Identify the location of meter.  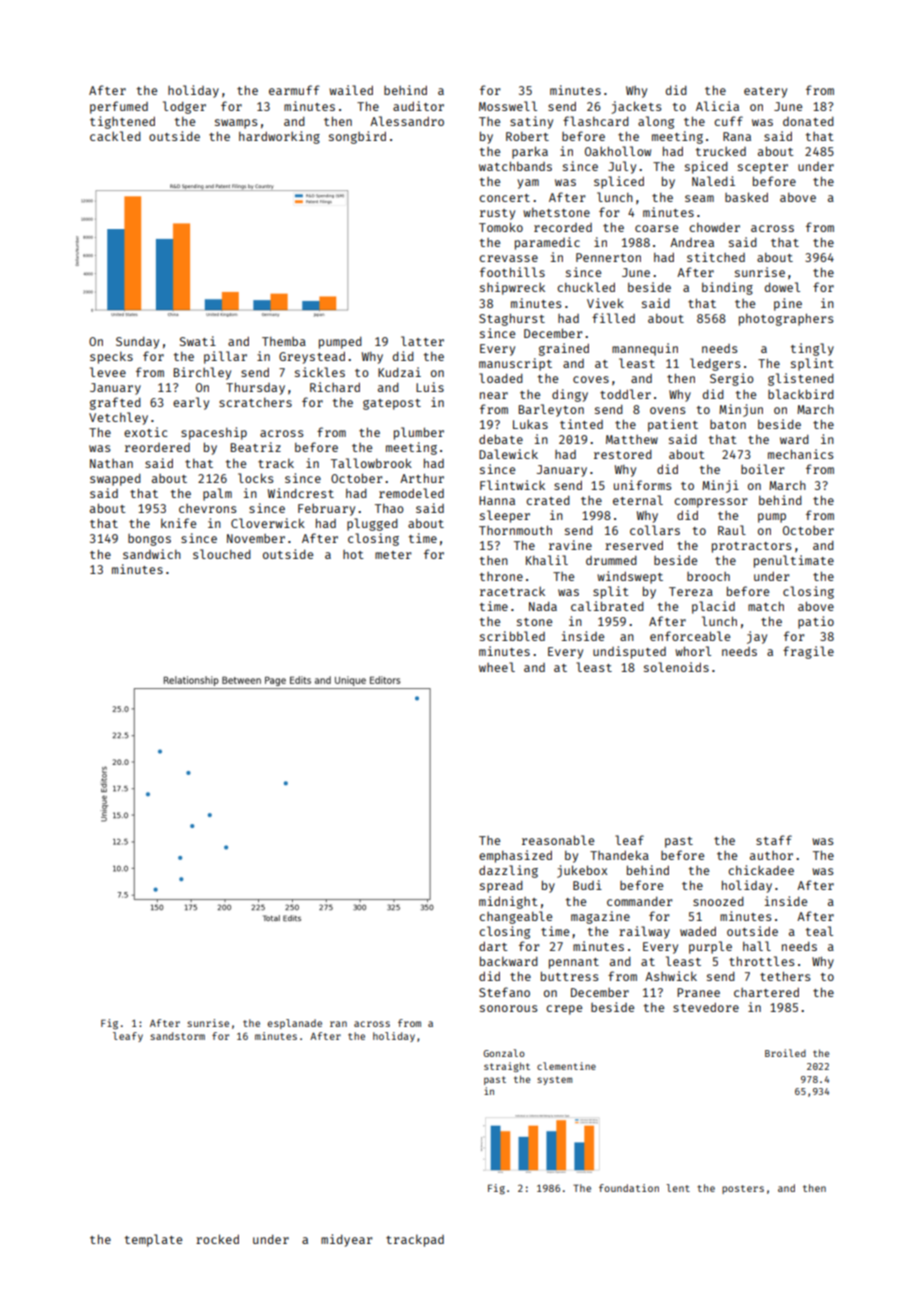
(393, 555).
